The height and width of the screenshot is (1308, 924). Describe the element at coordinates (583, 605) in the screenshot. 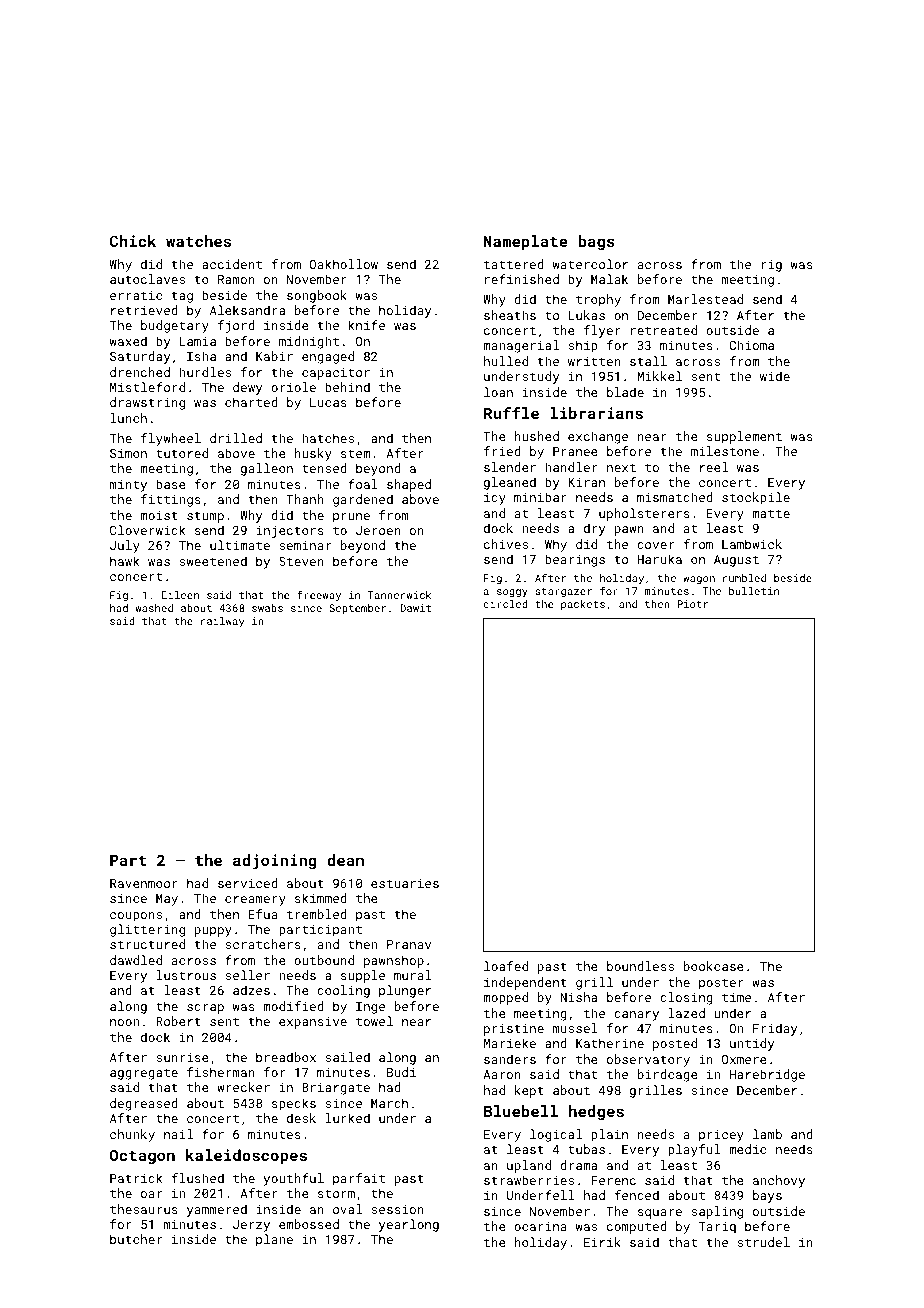

I see `packets` at that location.
